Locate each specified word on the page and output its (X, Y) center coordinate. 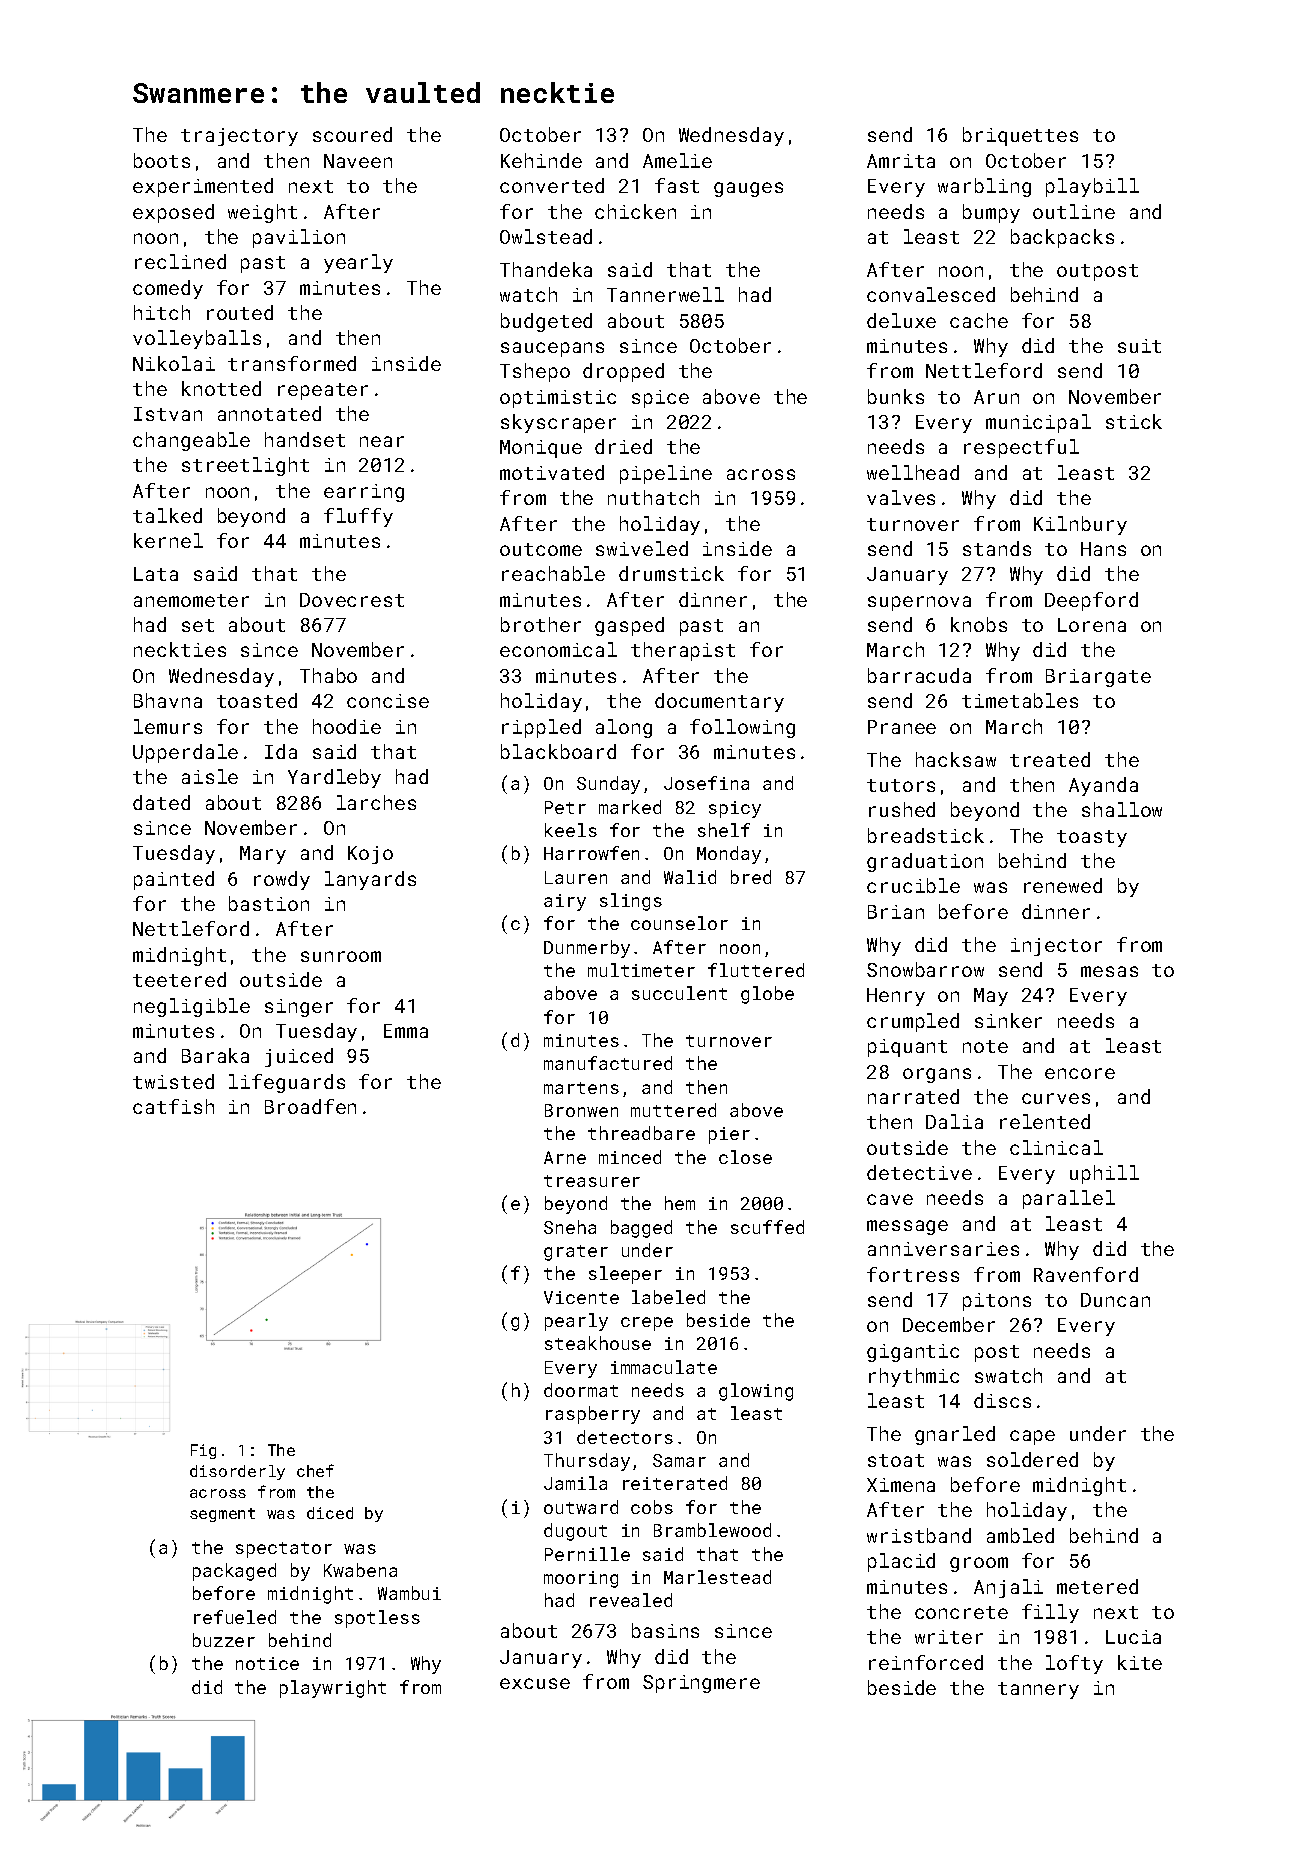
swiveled (642, 548)
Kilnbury (1080, 525)
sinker (1008, 1020)
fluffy (358, 517)
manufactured (608, 1063)
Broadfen (310, 1106)
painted (174, 880)
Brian (896, 912)
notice (267, 1663)
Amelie (677, 160)
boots (162, 160)
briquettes (1020, 136)
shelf (724, 830)
